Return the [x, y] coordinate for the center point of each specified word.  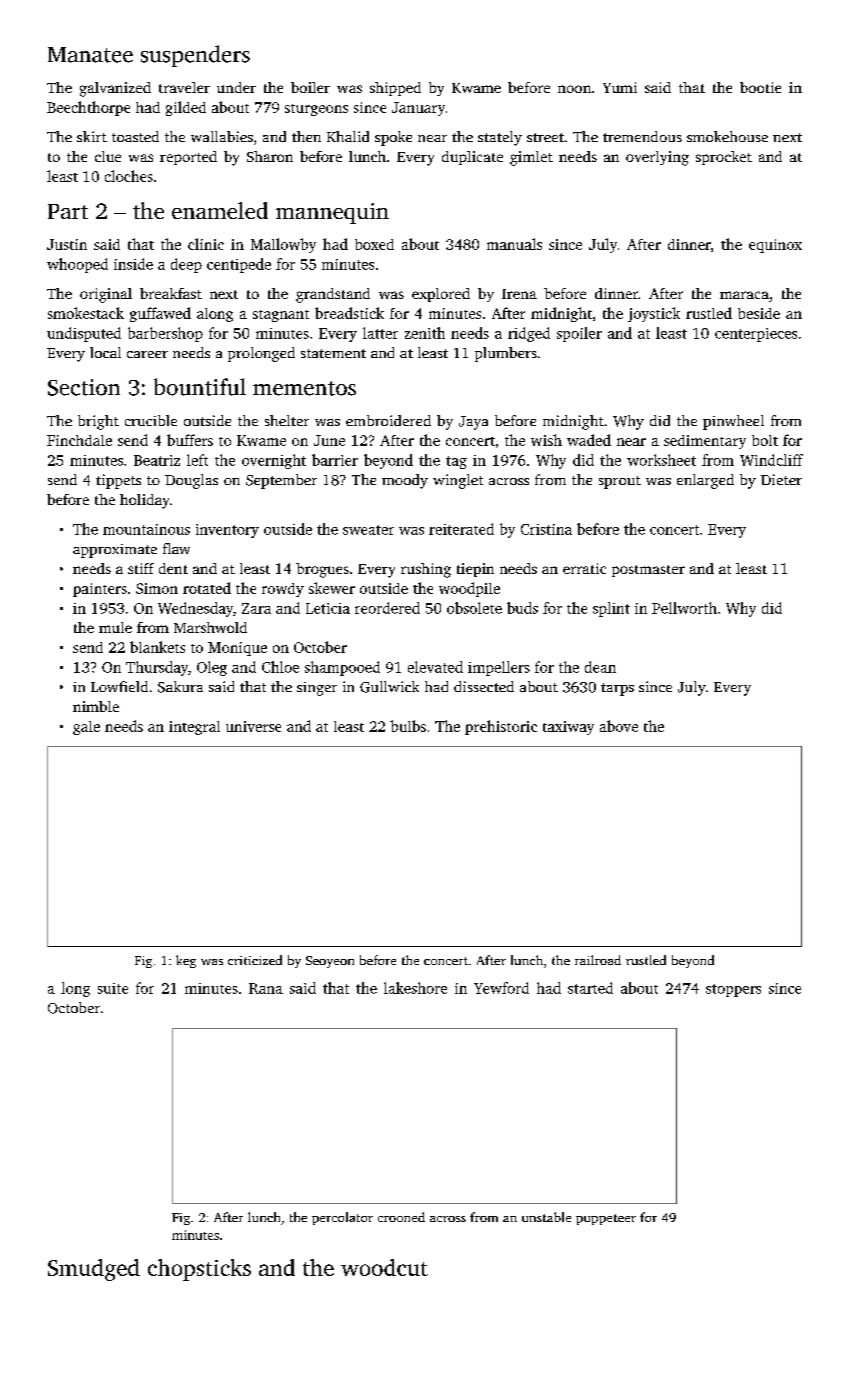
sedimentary [705, 442]
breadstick [349, 313]
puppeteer [606, 1219]
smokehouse [727, 136]
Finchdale [79, 440]
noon [574, 89]
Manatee [90, 55]
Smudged [94, 1270]
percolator [342, 1218]
